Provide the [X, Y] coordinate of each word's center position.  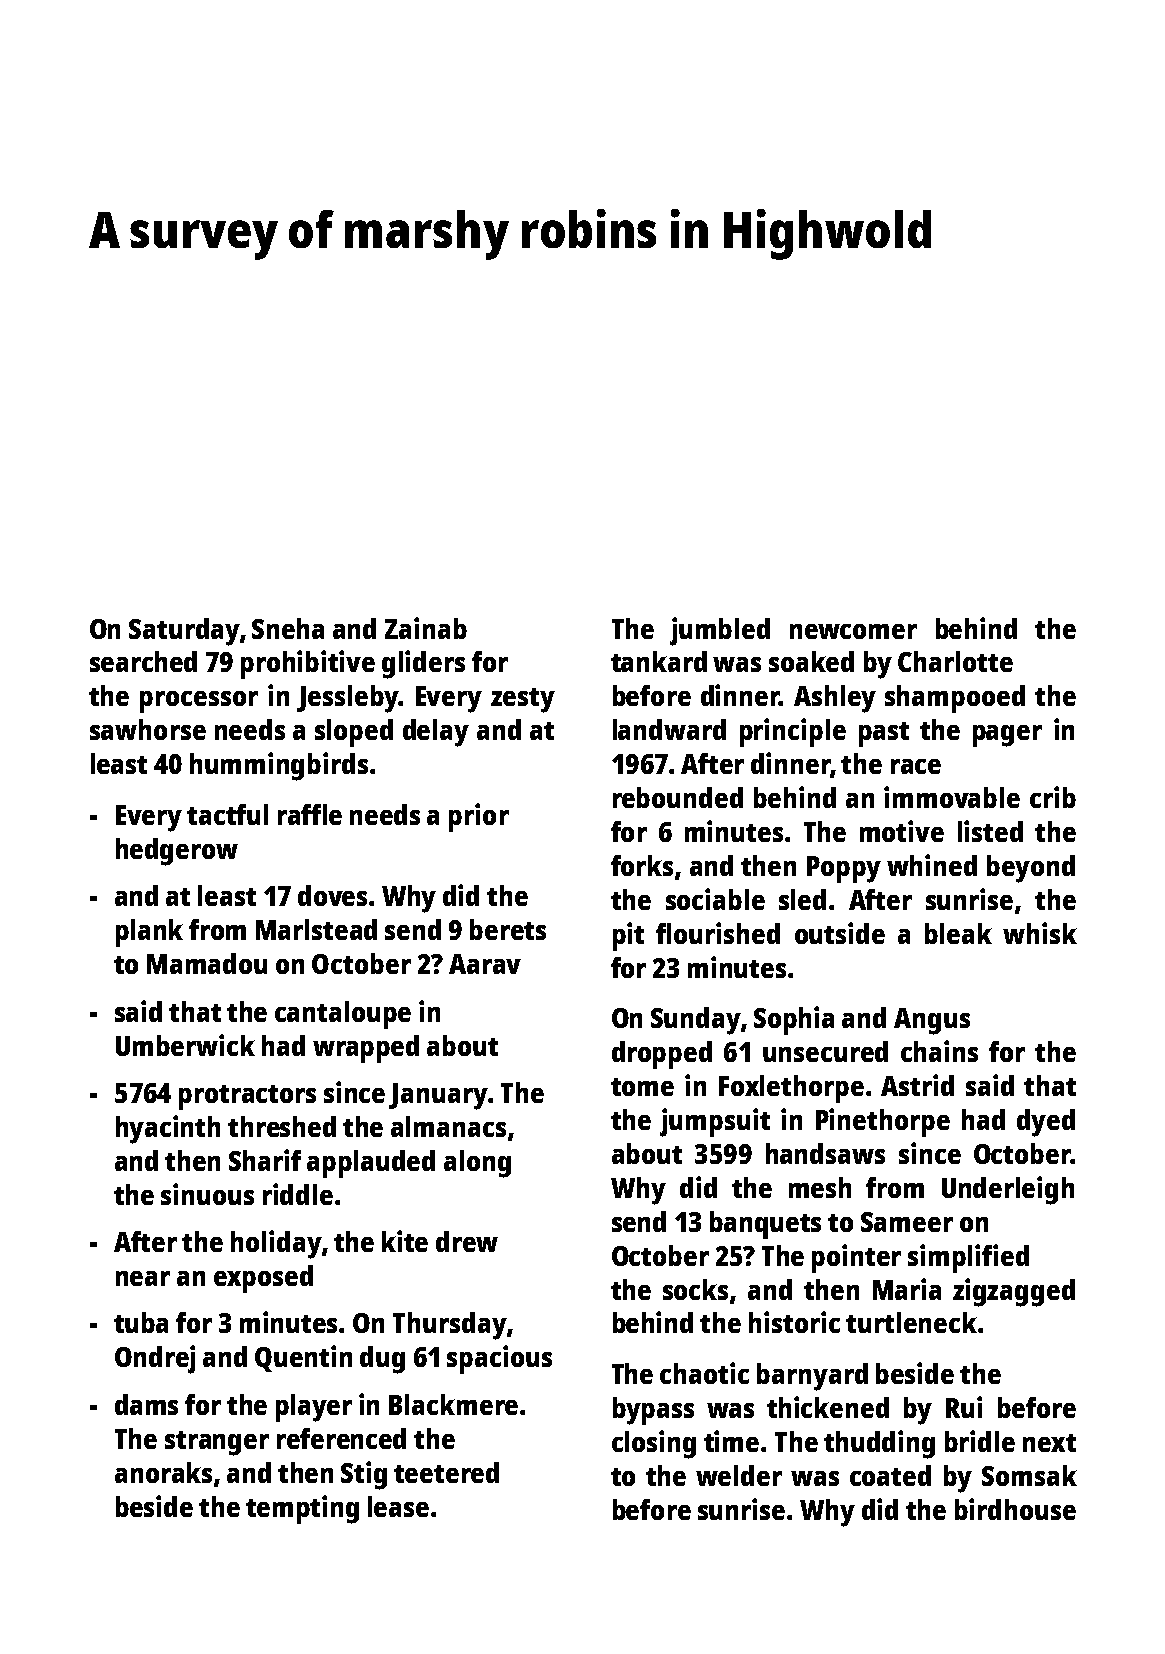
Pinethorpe [883, 1122]
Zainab [426, 628]
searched [143, 661]
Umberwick [185, 1045]
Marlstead [316, 929]
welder [739, 1475]
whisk [1040, 933]
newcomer [853, 631]
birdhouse [1015, 1509]
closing [654, 1444]
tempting [302, 1509]
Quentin [303, 1358]
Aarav [485, 964]
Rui [964, 1407]
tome [642, 1087]
